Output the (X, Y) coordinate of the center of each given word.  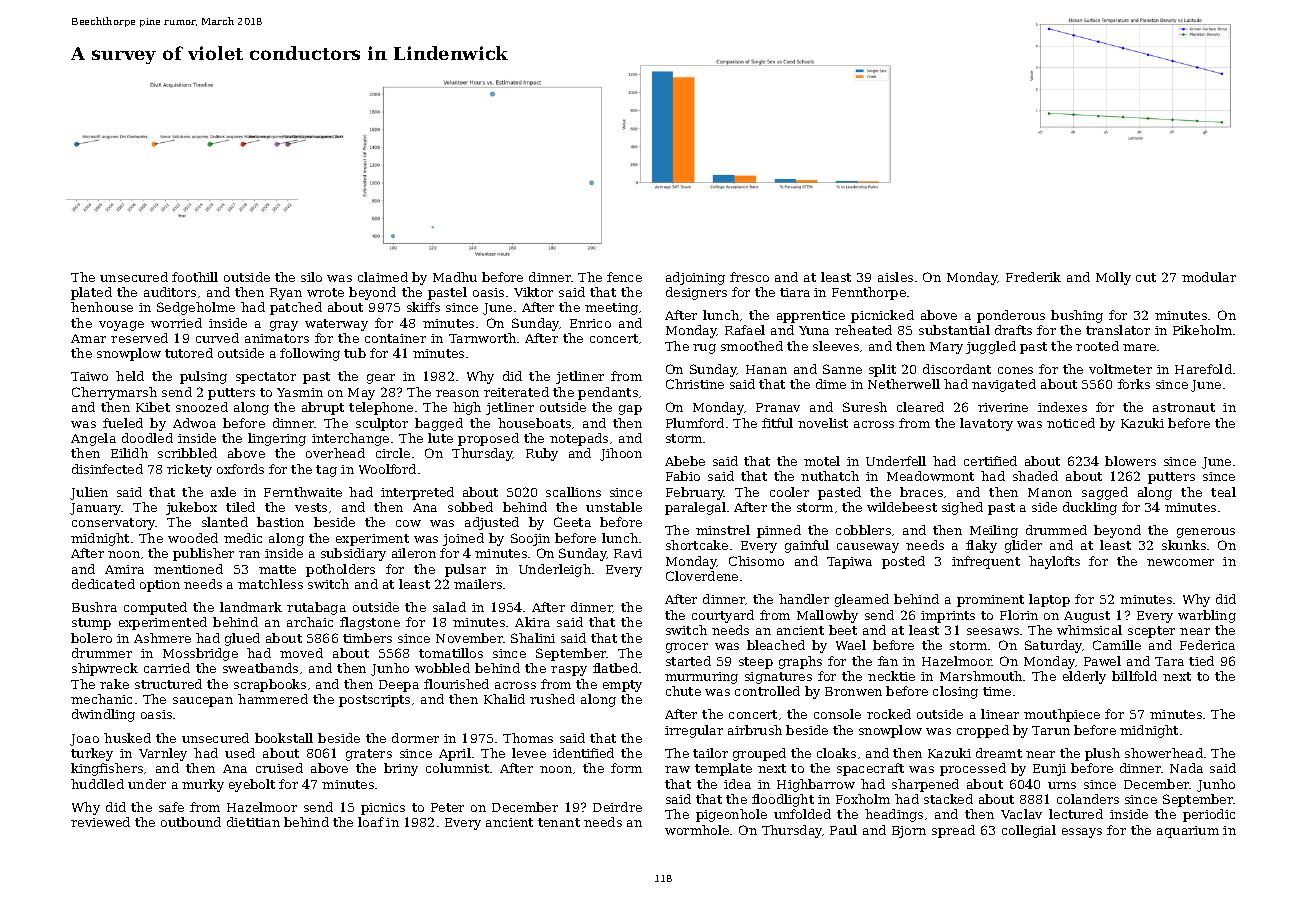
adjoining (695, 278)
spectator (266, 378)
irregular (694, 731)
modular (1209, 277)
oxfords (240, 469)
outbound (191, 822)
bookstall (284, 738)
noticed (1071, 423)
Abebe (685, 461)
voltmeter (1120, 369)
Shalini (533, 638)
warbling (1207, 616)
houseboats (534, 423)
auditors (170, 292)
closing (955, 692)
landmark (251, 607)
